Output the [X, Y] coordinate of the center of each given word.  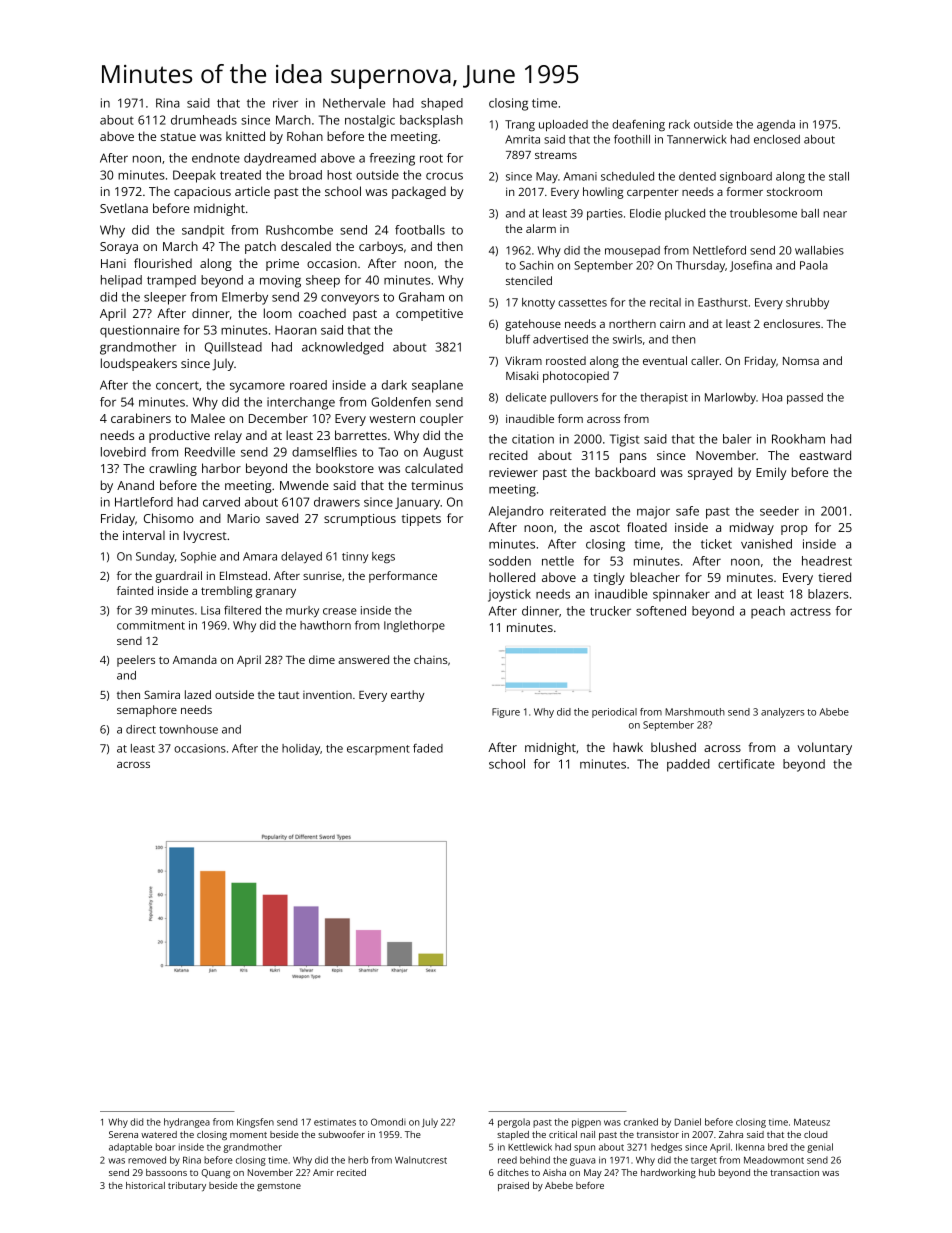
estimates [335, 1122]
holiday [301, 749]
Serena [123, 1134]
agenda [776, 125]
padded [688, 765]
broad [305, 175]
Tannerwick [697, 139]
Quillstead [233, 348]
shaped [442, 104]
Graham [421, 297]
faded [428, 748]
